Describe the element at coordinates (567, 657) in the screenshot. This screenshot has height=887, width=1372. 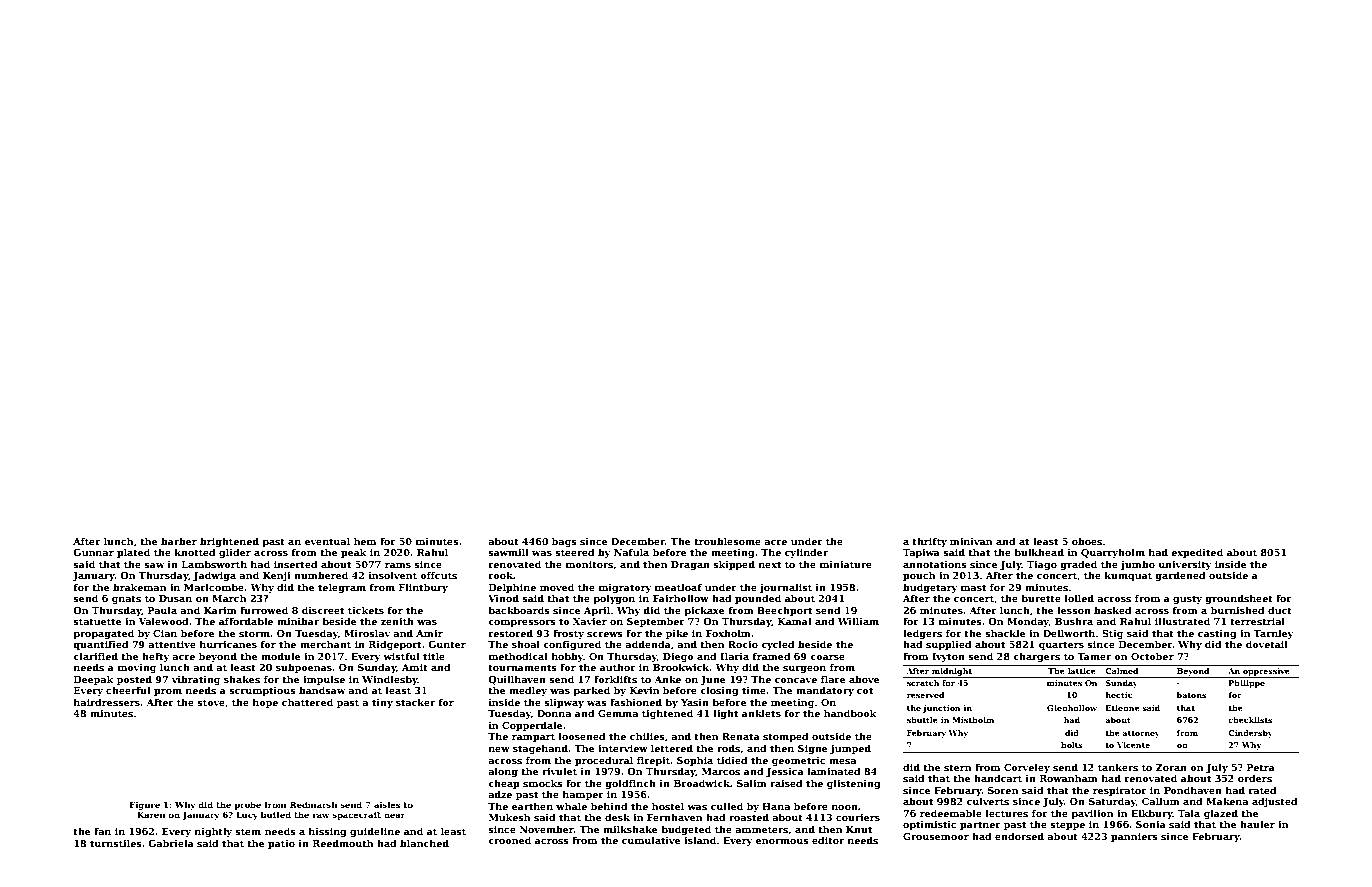
I see `hobby` at that location.
